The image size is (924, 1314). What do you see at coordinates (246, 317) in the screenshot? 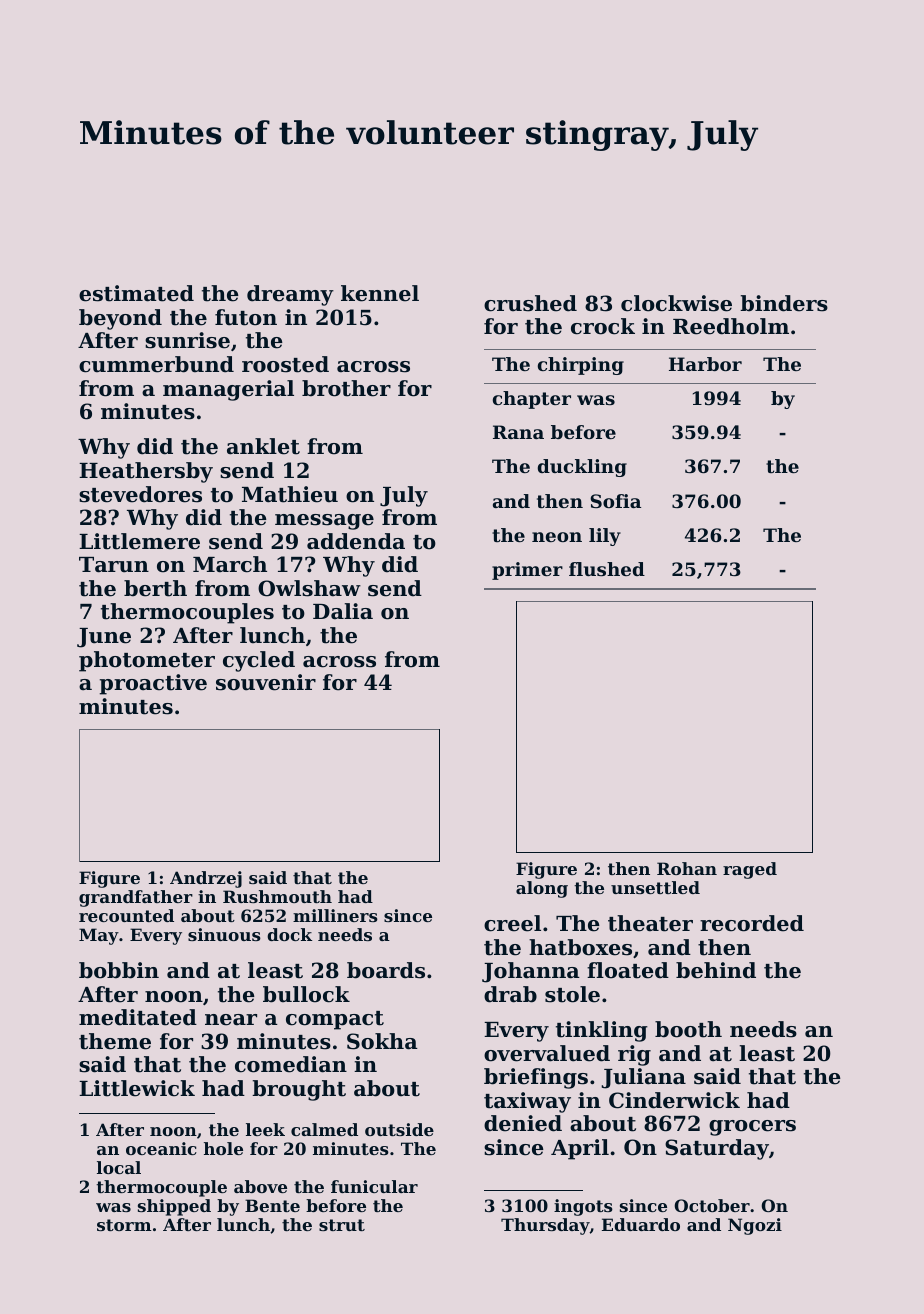
I see `futon` at bounding box center [246, 317].
